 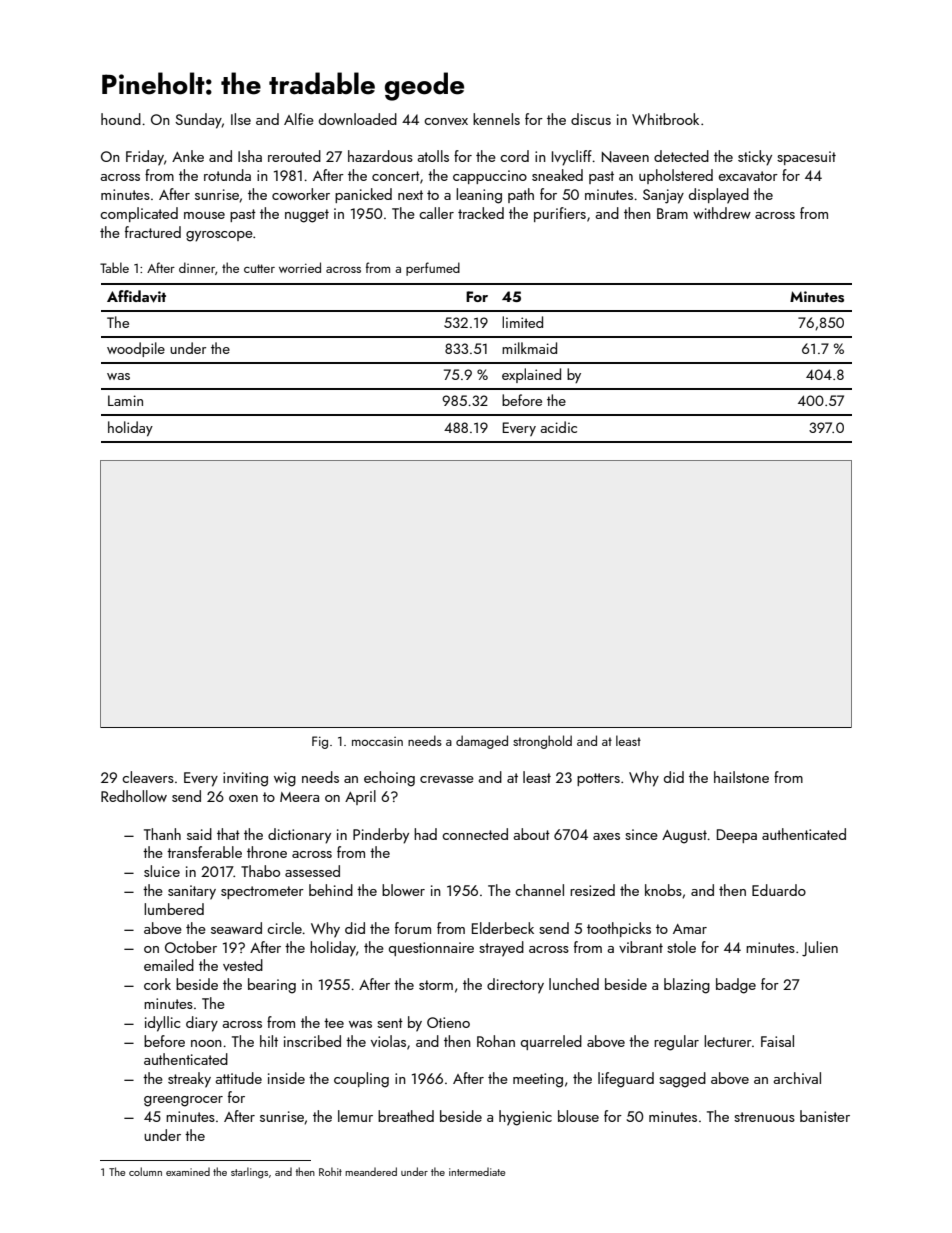 What do you see at coordinates (371, 1171) in the screenshot?
I see `meandered` at bounding box center [371, 1171].
